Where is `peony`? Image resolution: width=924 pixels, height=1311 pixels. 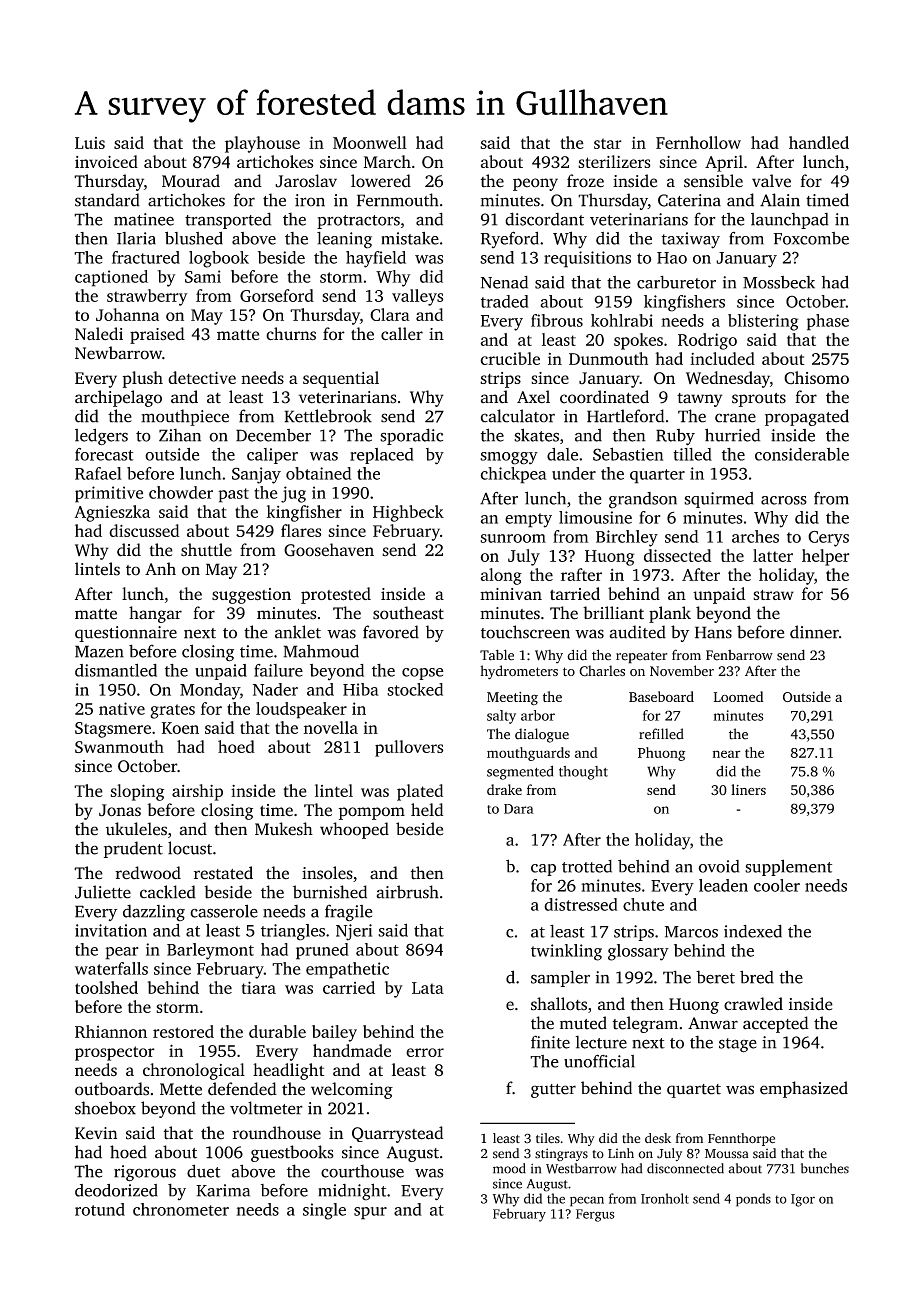 peony is located at coordinates (535, 184).
